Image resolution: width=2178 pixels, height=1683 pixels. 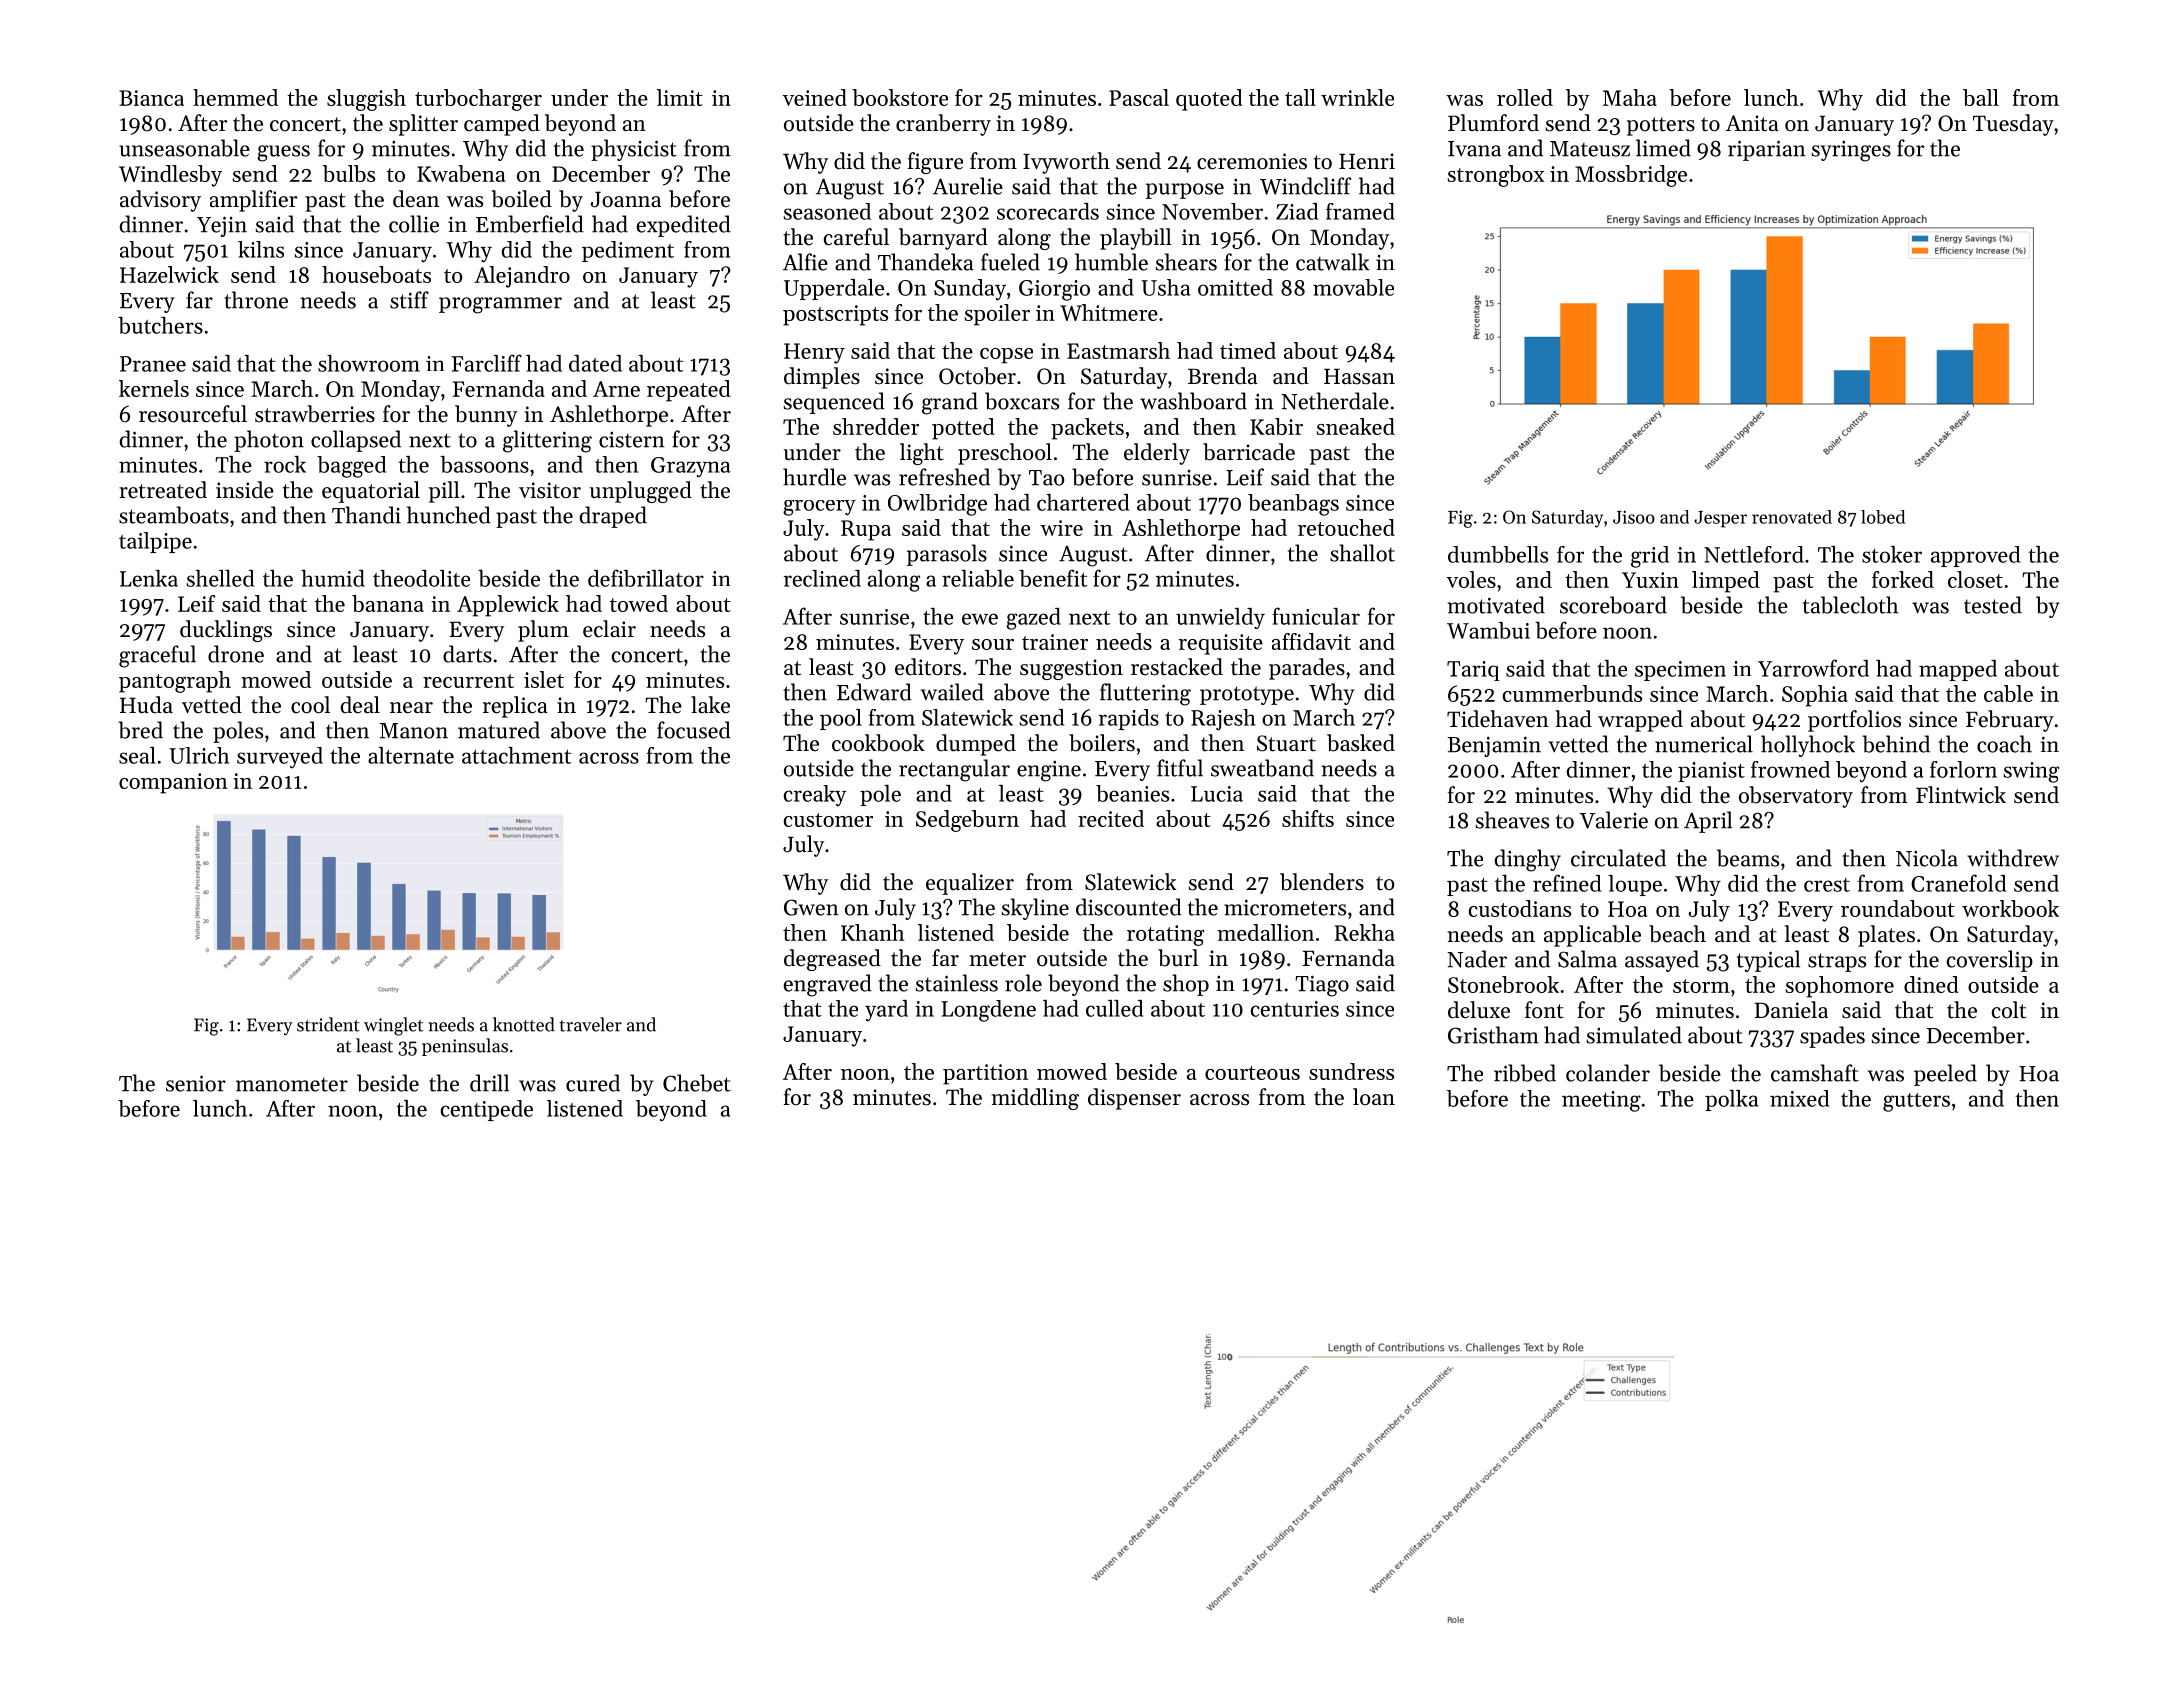 I want to click on Ivyworth, so click(x=1066, y=163).
